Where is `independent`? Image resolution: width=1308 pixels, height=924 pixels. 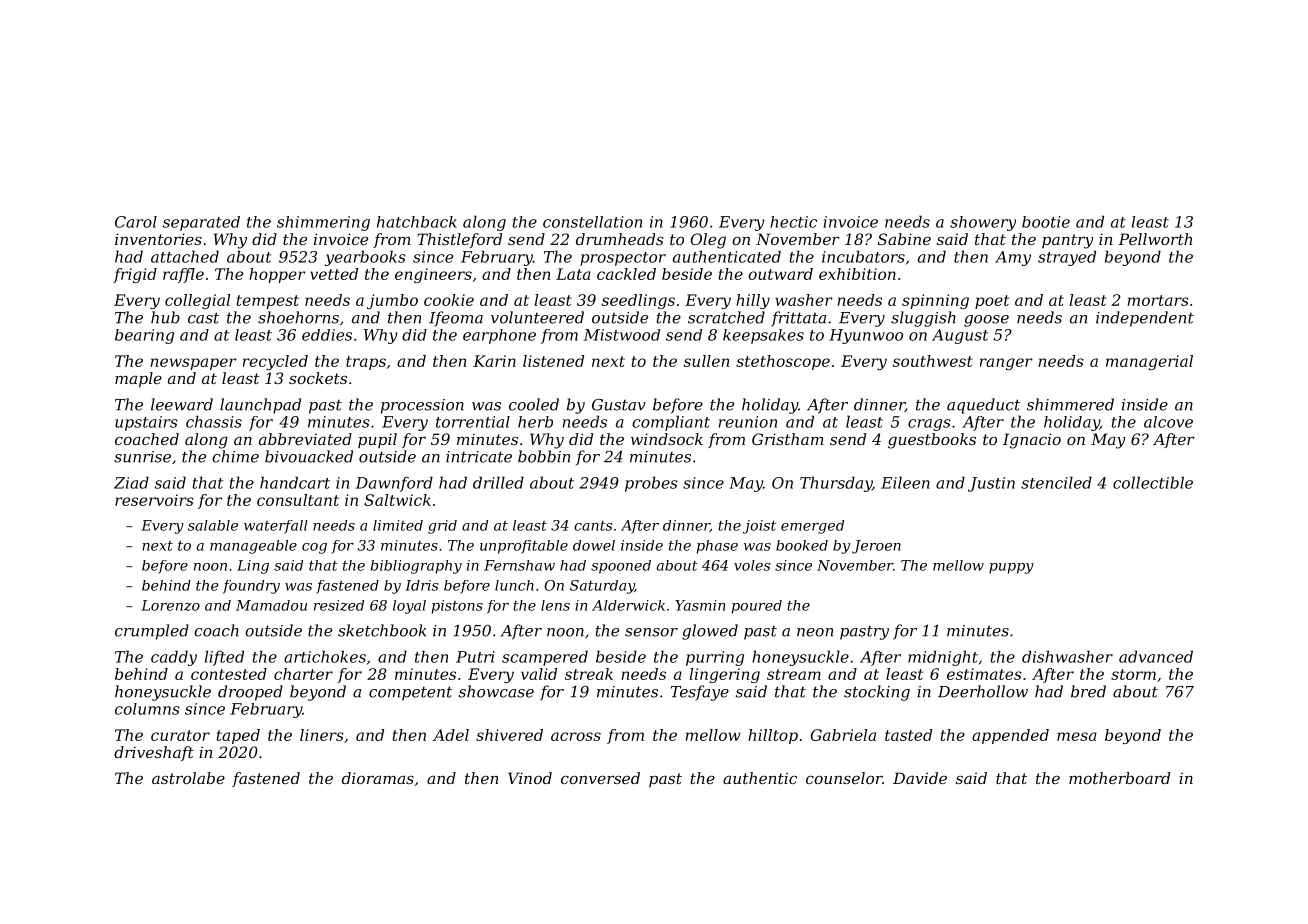
independent is located at coordinates (1145, 319).
